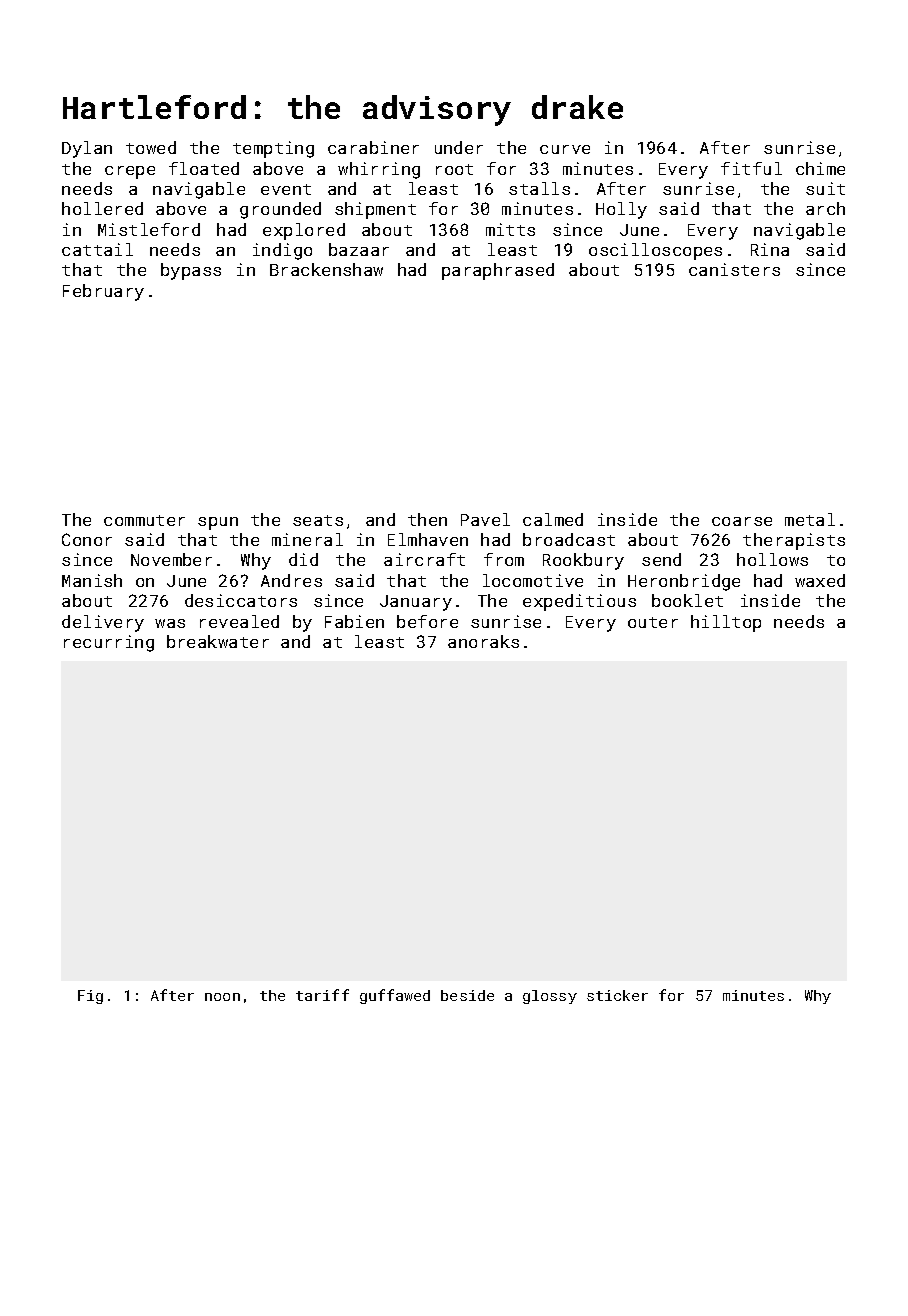  What do you see at coordinates (424, 559) in the image?
I see `aircraft` at bounding box center [424, 559].
